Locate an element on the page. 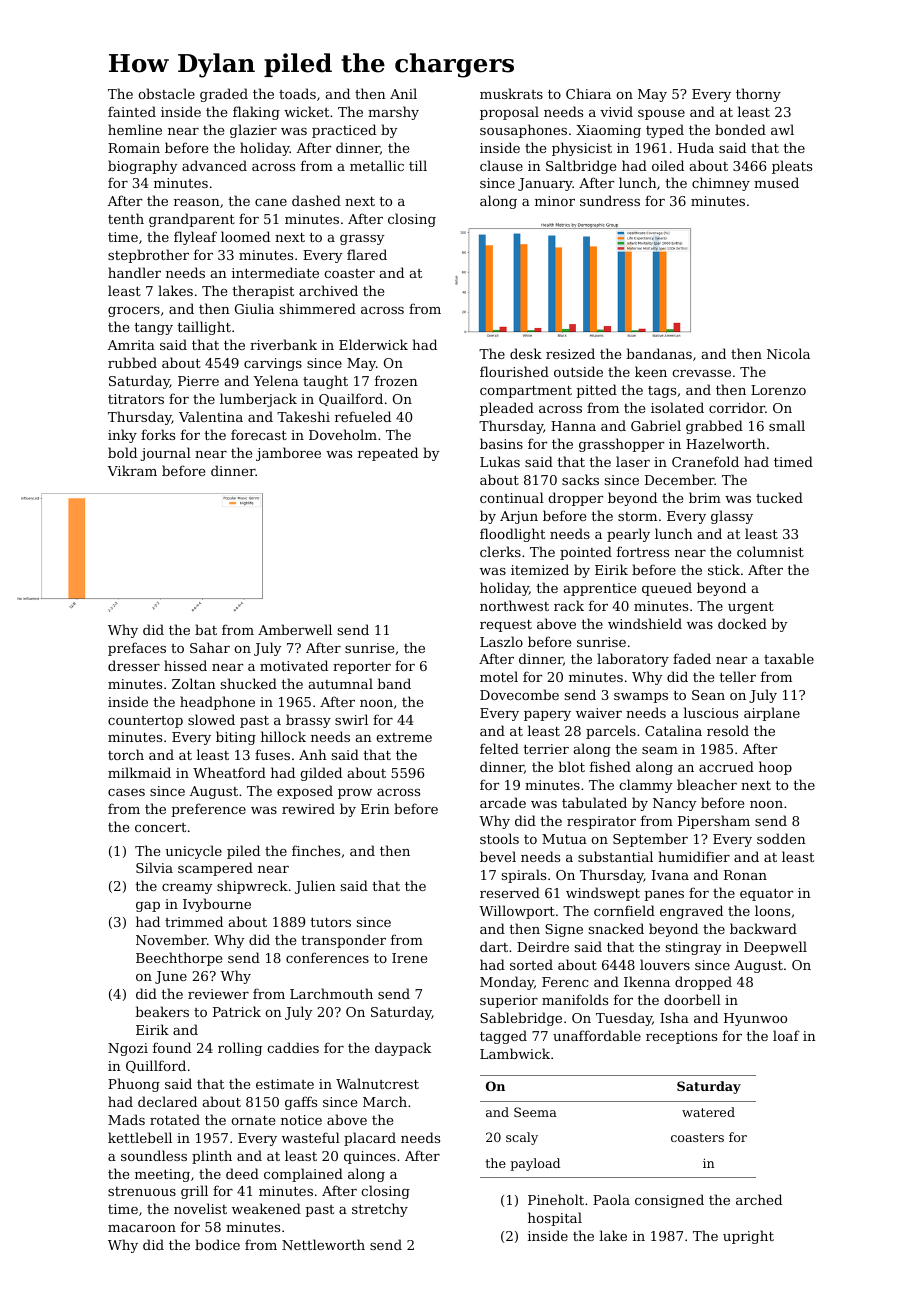 This document has height=1308, width=924. receptions is located at coordinates (681, 1037).
